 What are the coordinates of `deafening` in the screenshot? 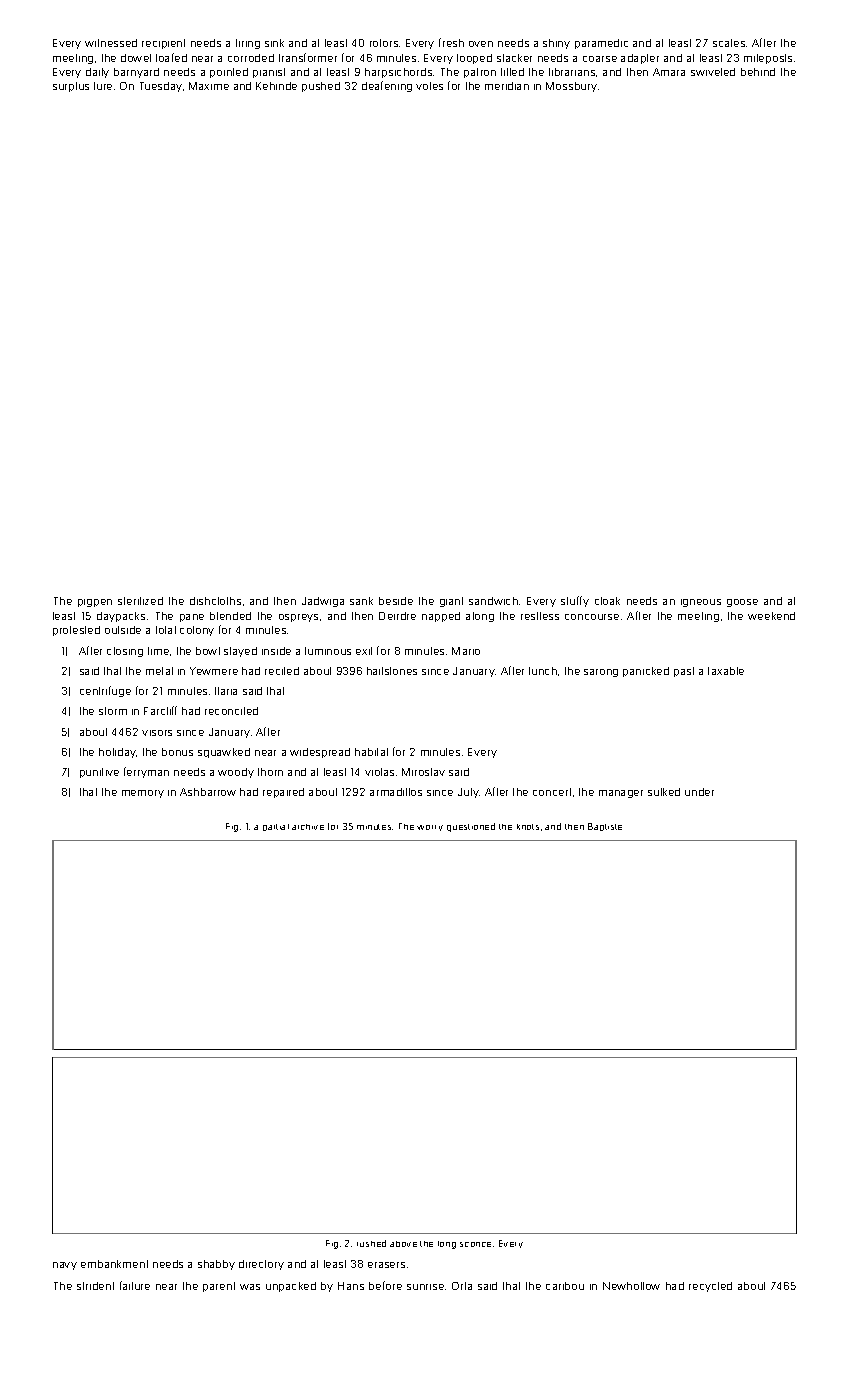 It's located at (387, 86).
